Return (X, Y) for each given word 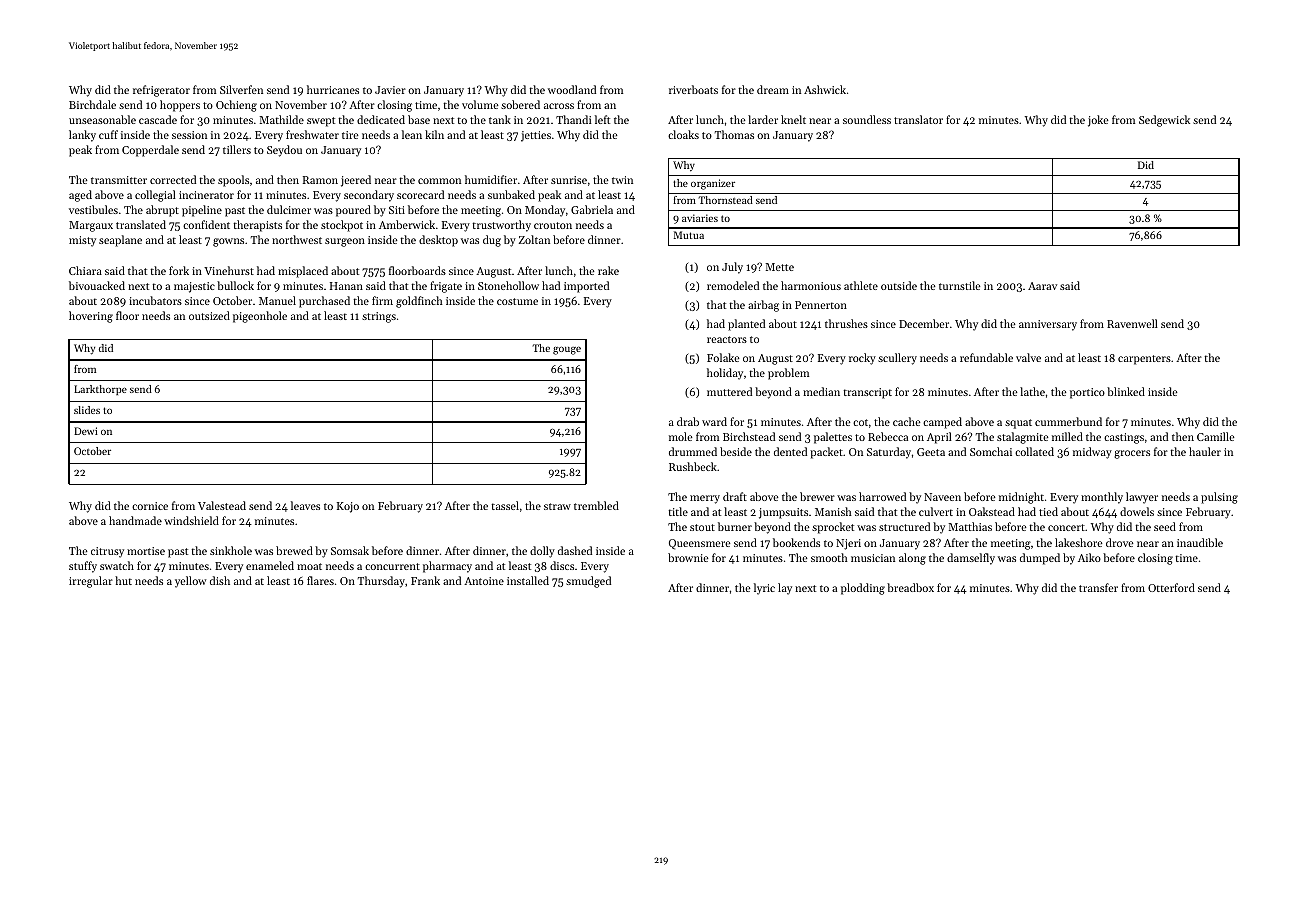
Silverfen (241, 89)
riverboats (693, 89)
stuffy (83, 567)
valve (1028, 357)
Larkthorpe (100, 390)
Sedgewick (1164, 121)
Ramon (320, 180)
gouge (567, 350)
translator (918, 119)
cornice (150, 506)
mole (681, 436)
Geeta (931, 452)
